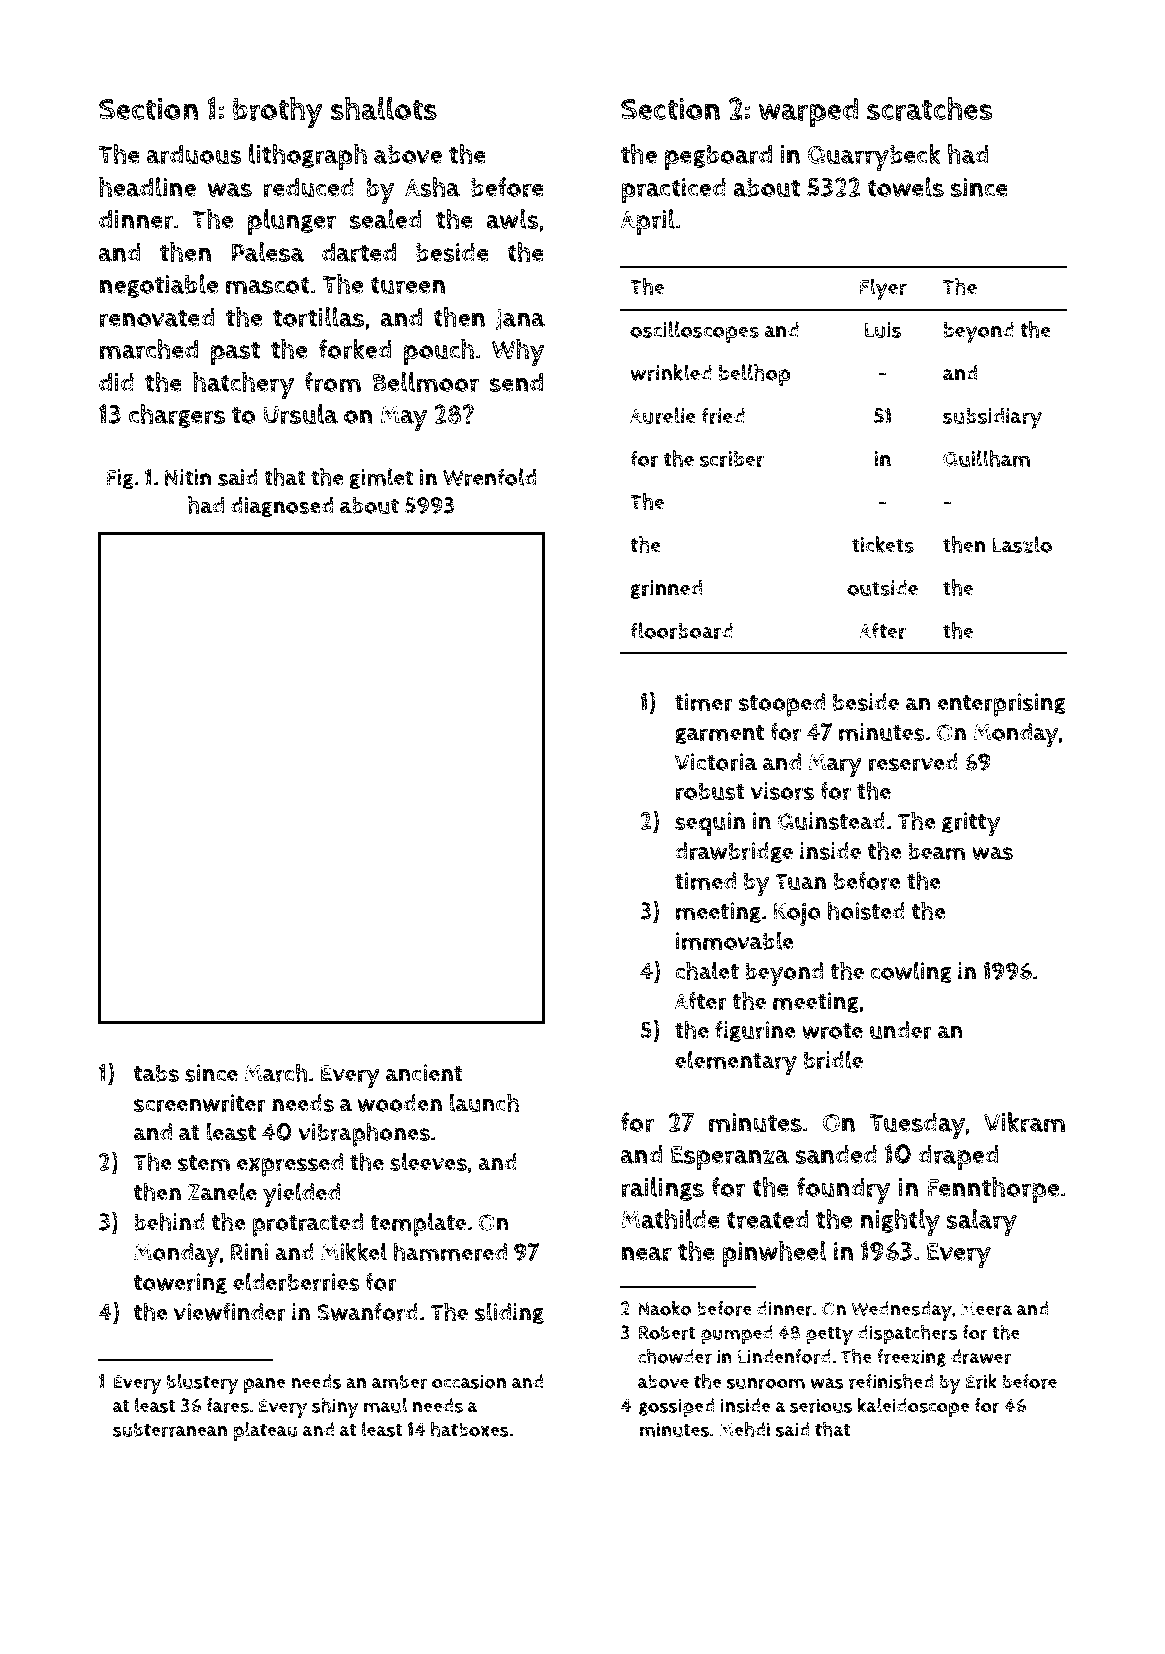  What do you see at coordinates (188, 477) in the screenshot?
I see `Nitin` at bounding box center [188, 477].
